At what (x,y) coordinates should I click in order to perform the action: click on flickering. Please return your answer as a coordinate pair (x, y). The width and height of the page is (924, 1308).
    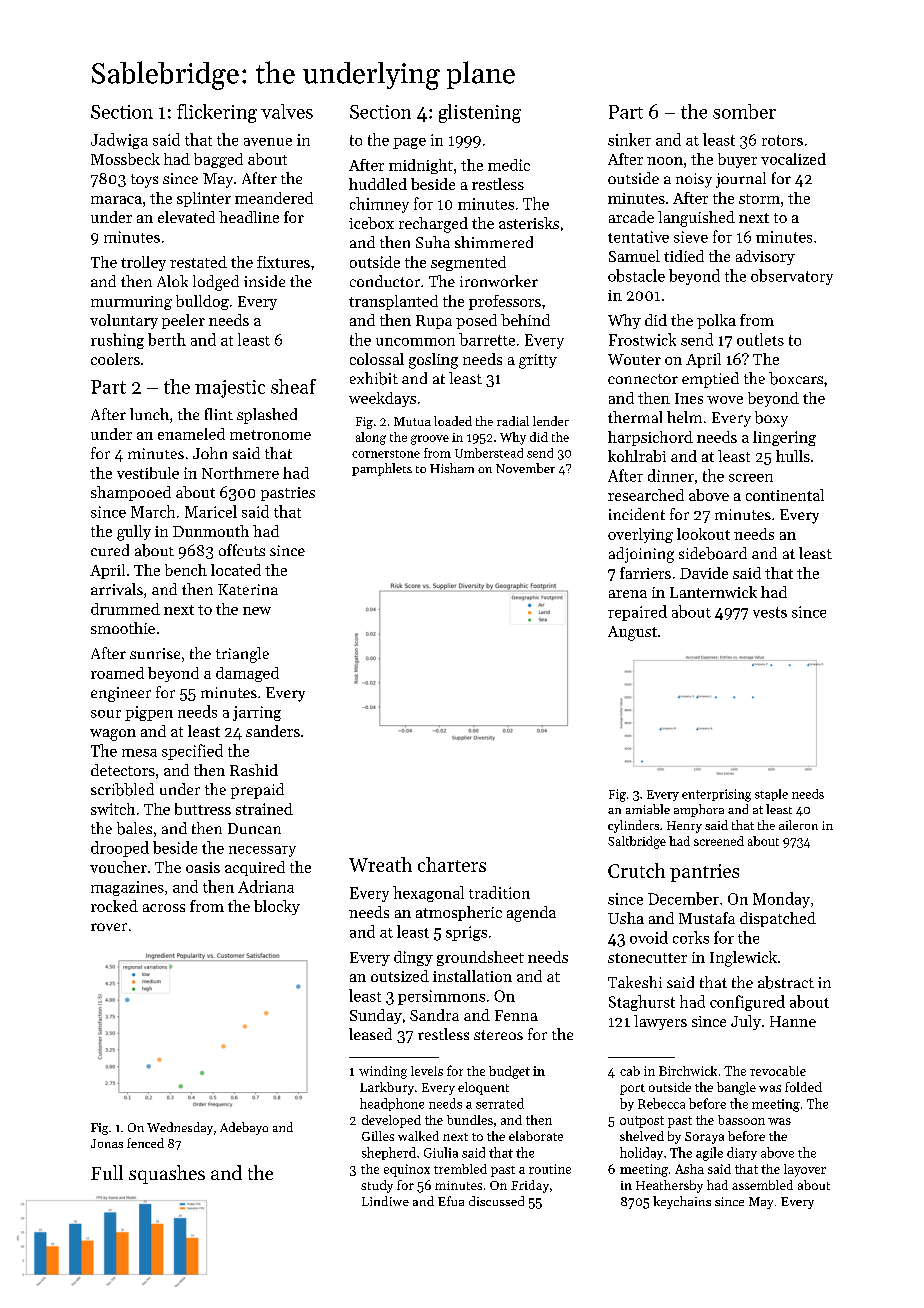
    Looking at the image, I should click on (217, 113).
